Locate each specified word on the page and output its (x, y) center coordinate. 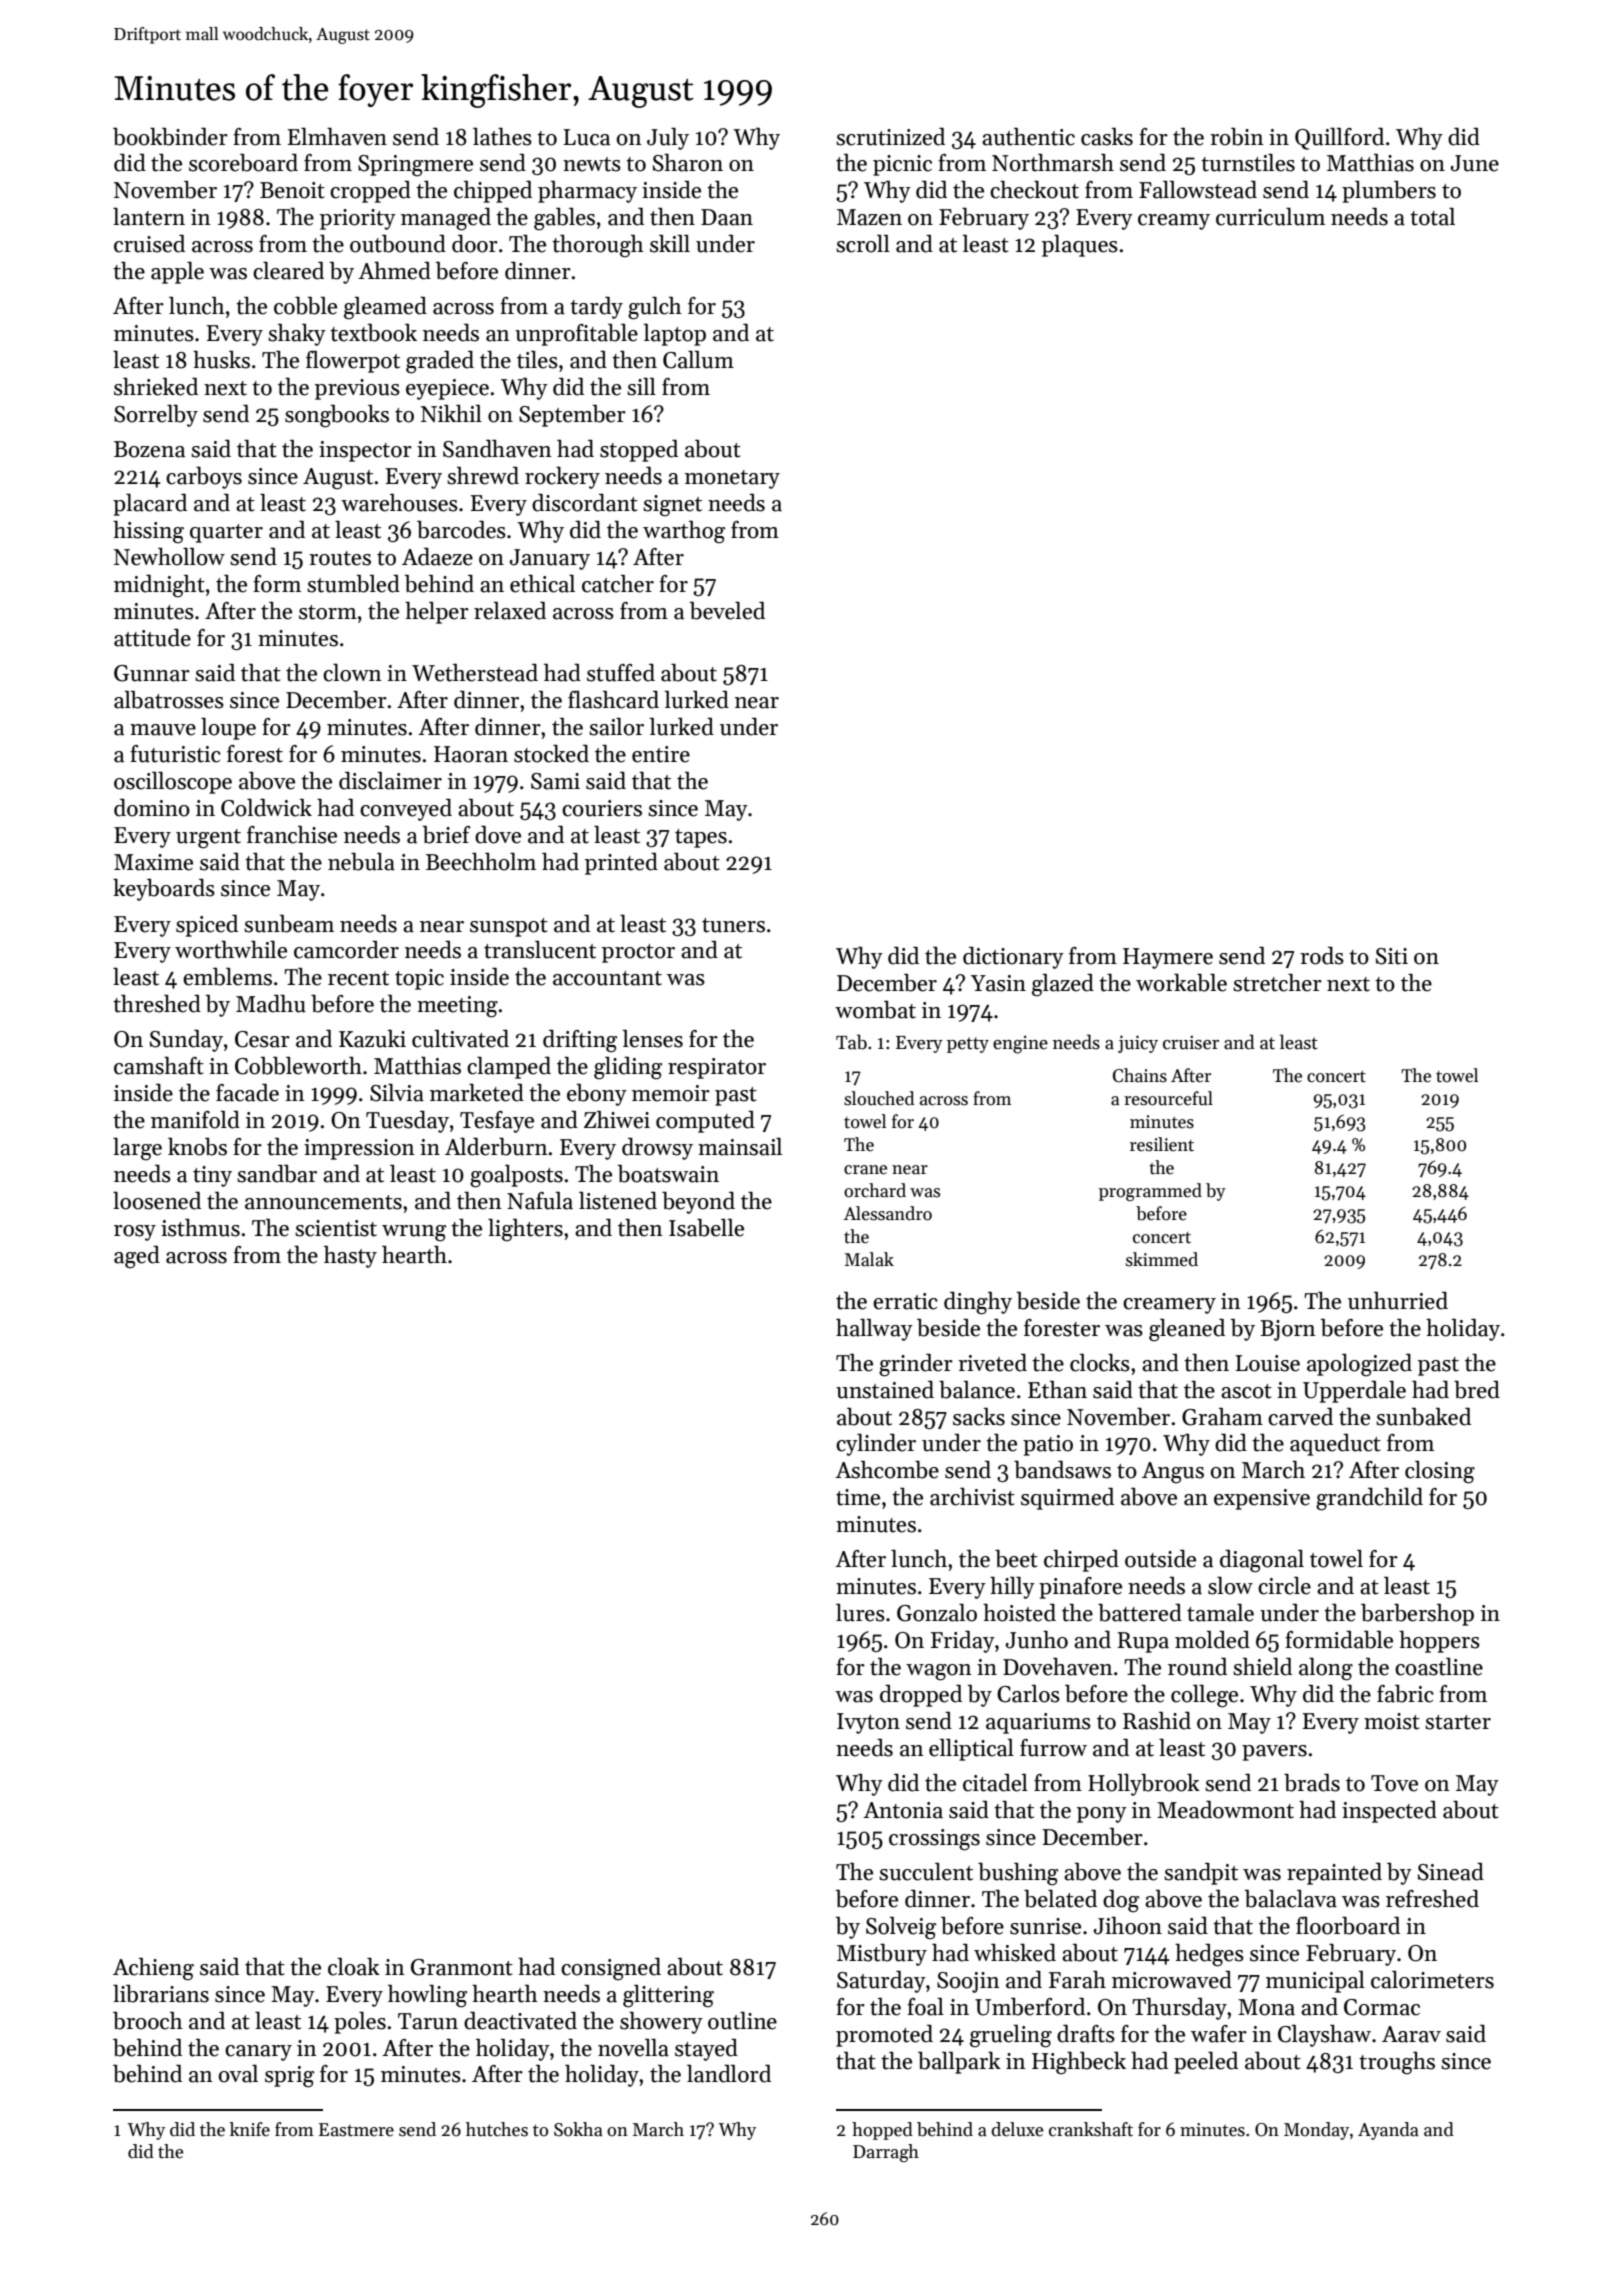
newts (592, 164)
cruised (149, 244)
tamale (1220, 1613)
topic (419, 979)
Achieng (153, 1969)
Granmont (462, 1967)
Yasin (998, 983)
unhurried (1398, 1301)
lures (860, 1613)
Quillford (1339, 139)
